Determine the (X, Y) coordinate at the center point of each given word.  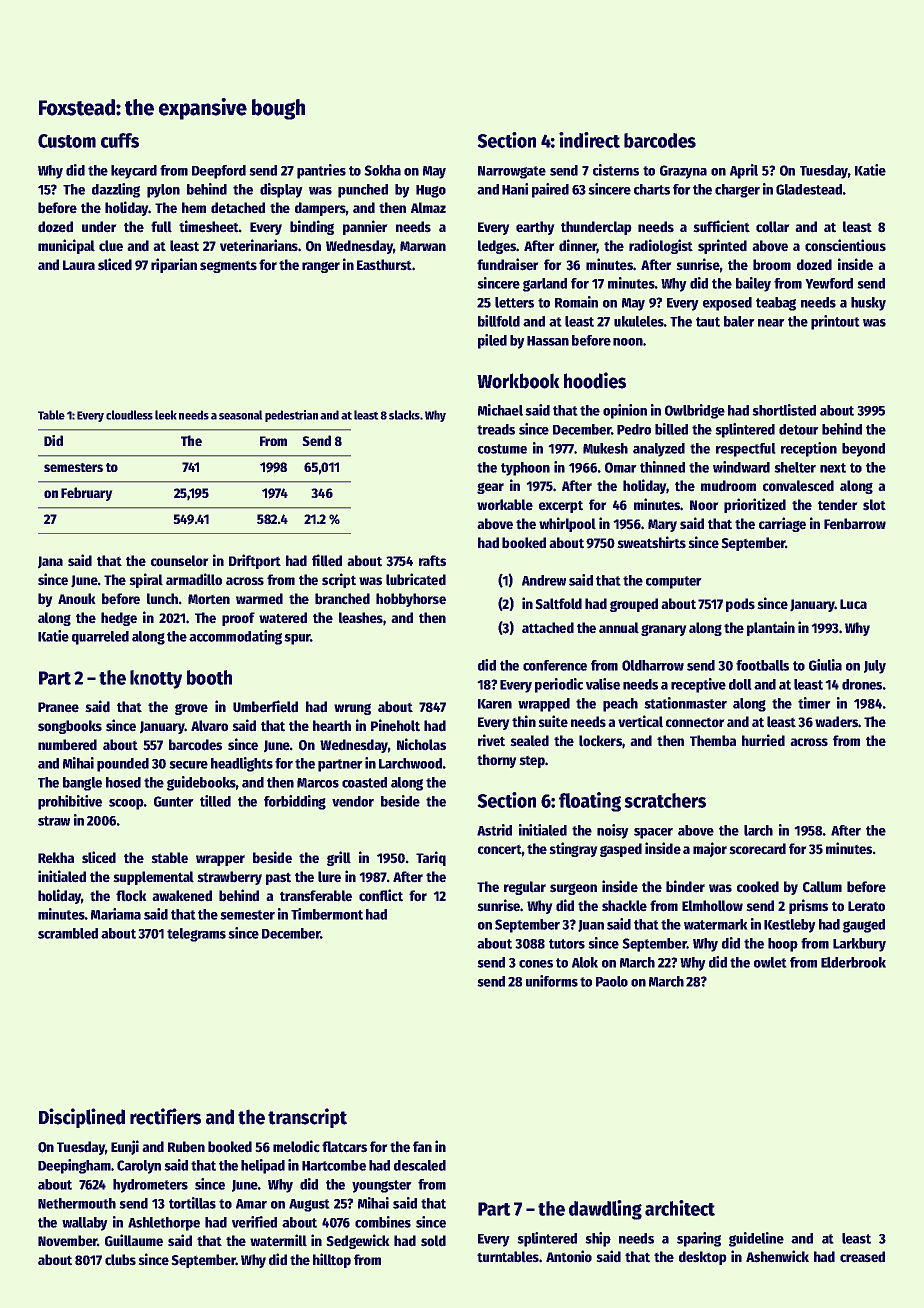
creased (862, 1257)
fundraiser (508, 264)
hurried (763, 740)
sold (433, 1241)
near (771, 323)
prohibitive (70, 802)
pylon (163, 191)
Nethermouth (77, 1203)
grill (339, 858)
